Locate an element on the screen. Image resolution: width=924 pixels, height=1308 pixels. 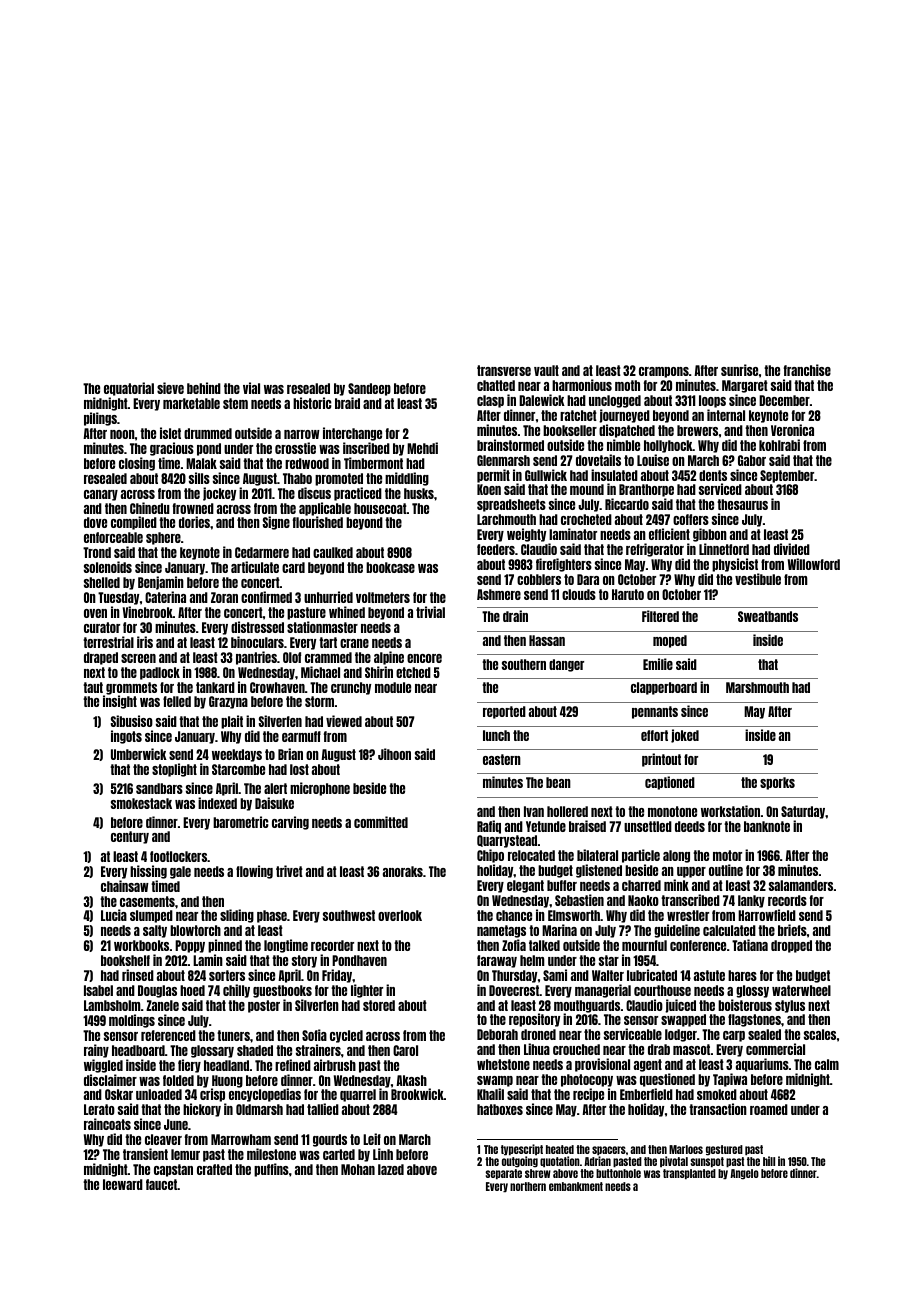
Angelo is located at coordinates (744, 1174).
